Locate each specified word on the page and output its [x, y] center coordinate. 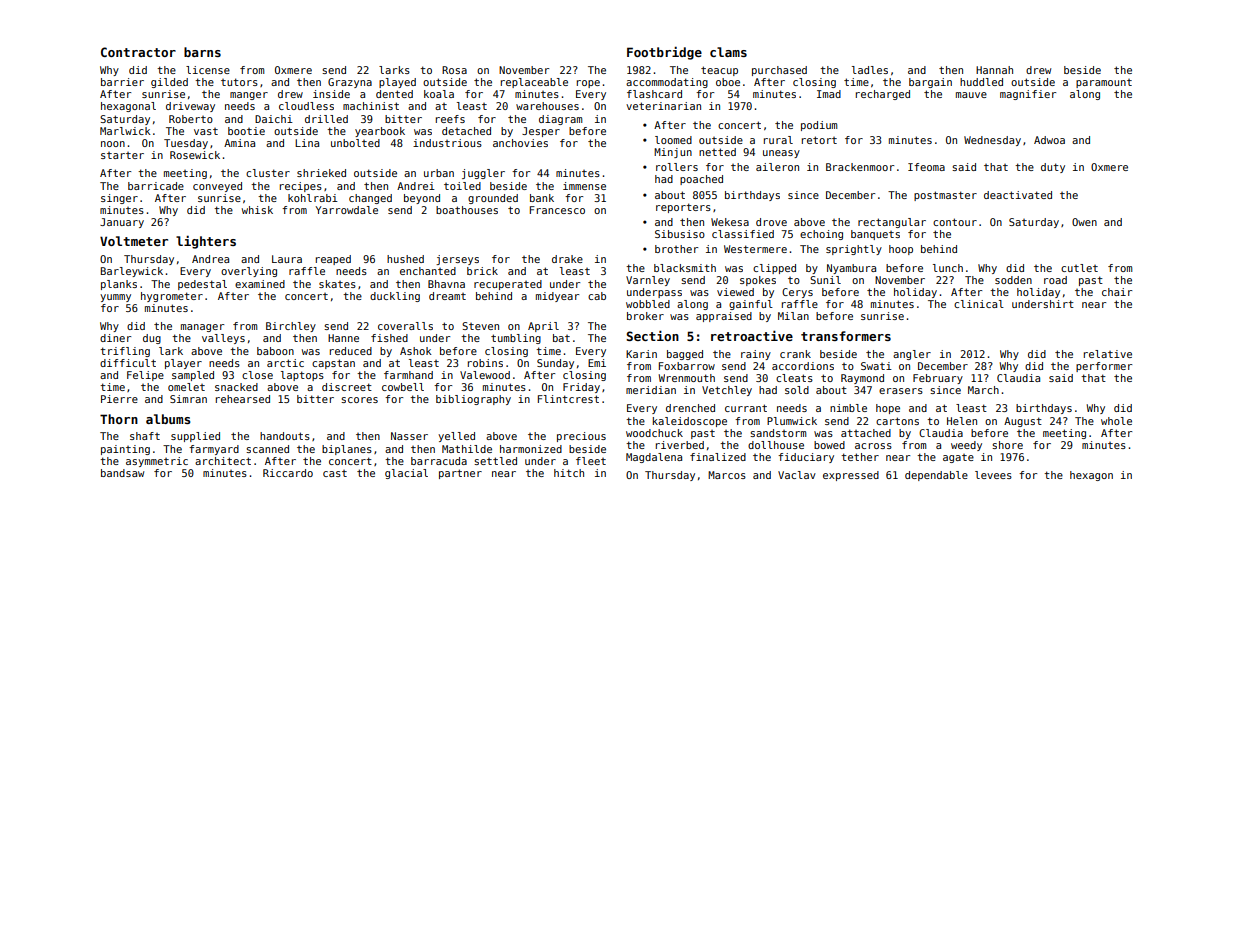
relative [1108, 354]
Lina [307, 143]
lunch [948, 268]
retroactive [752, 335]
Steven [480, 326]
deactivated [1018, 195]
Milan [793, 316]
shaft [145, 436]
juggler [483, 174]
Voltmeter [134, 241]
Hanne [343, 338]
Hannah [994, 70]
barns [202, 52]
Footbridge [664, 53]
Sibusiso [680, 234]
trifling [125, 352]
